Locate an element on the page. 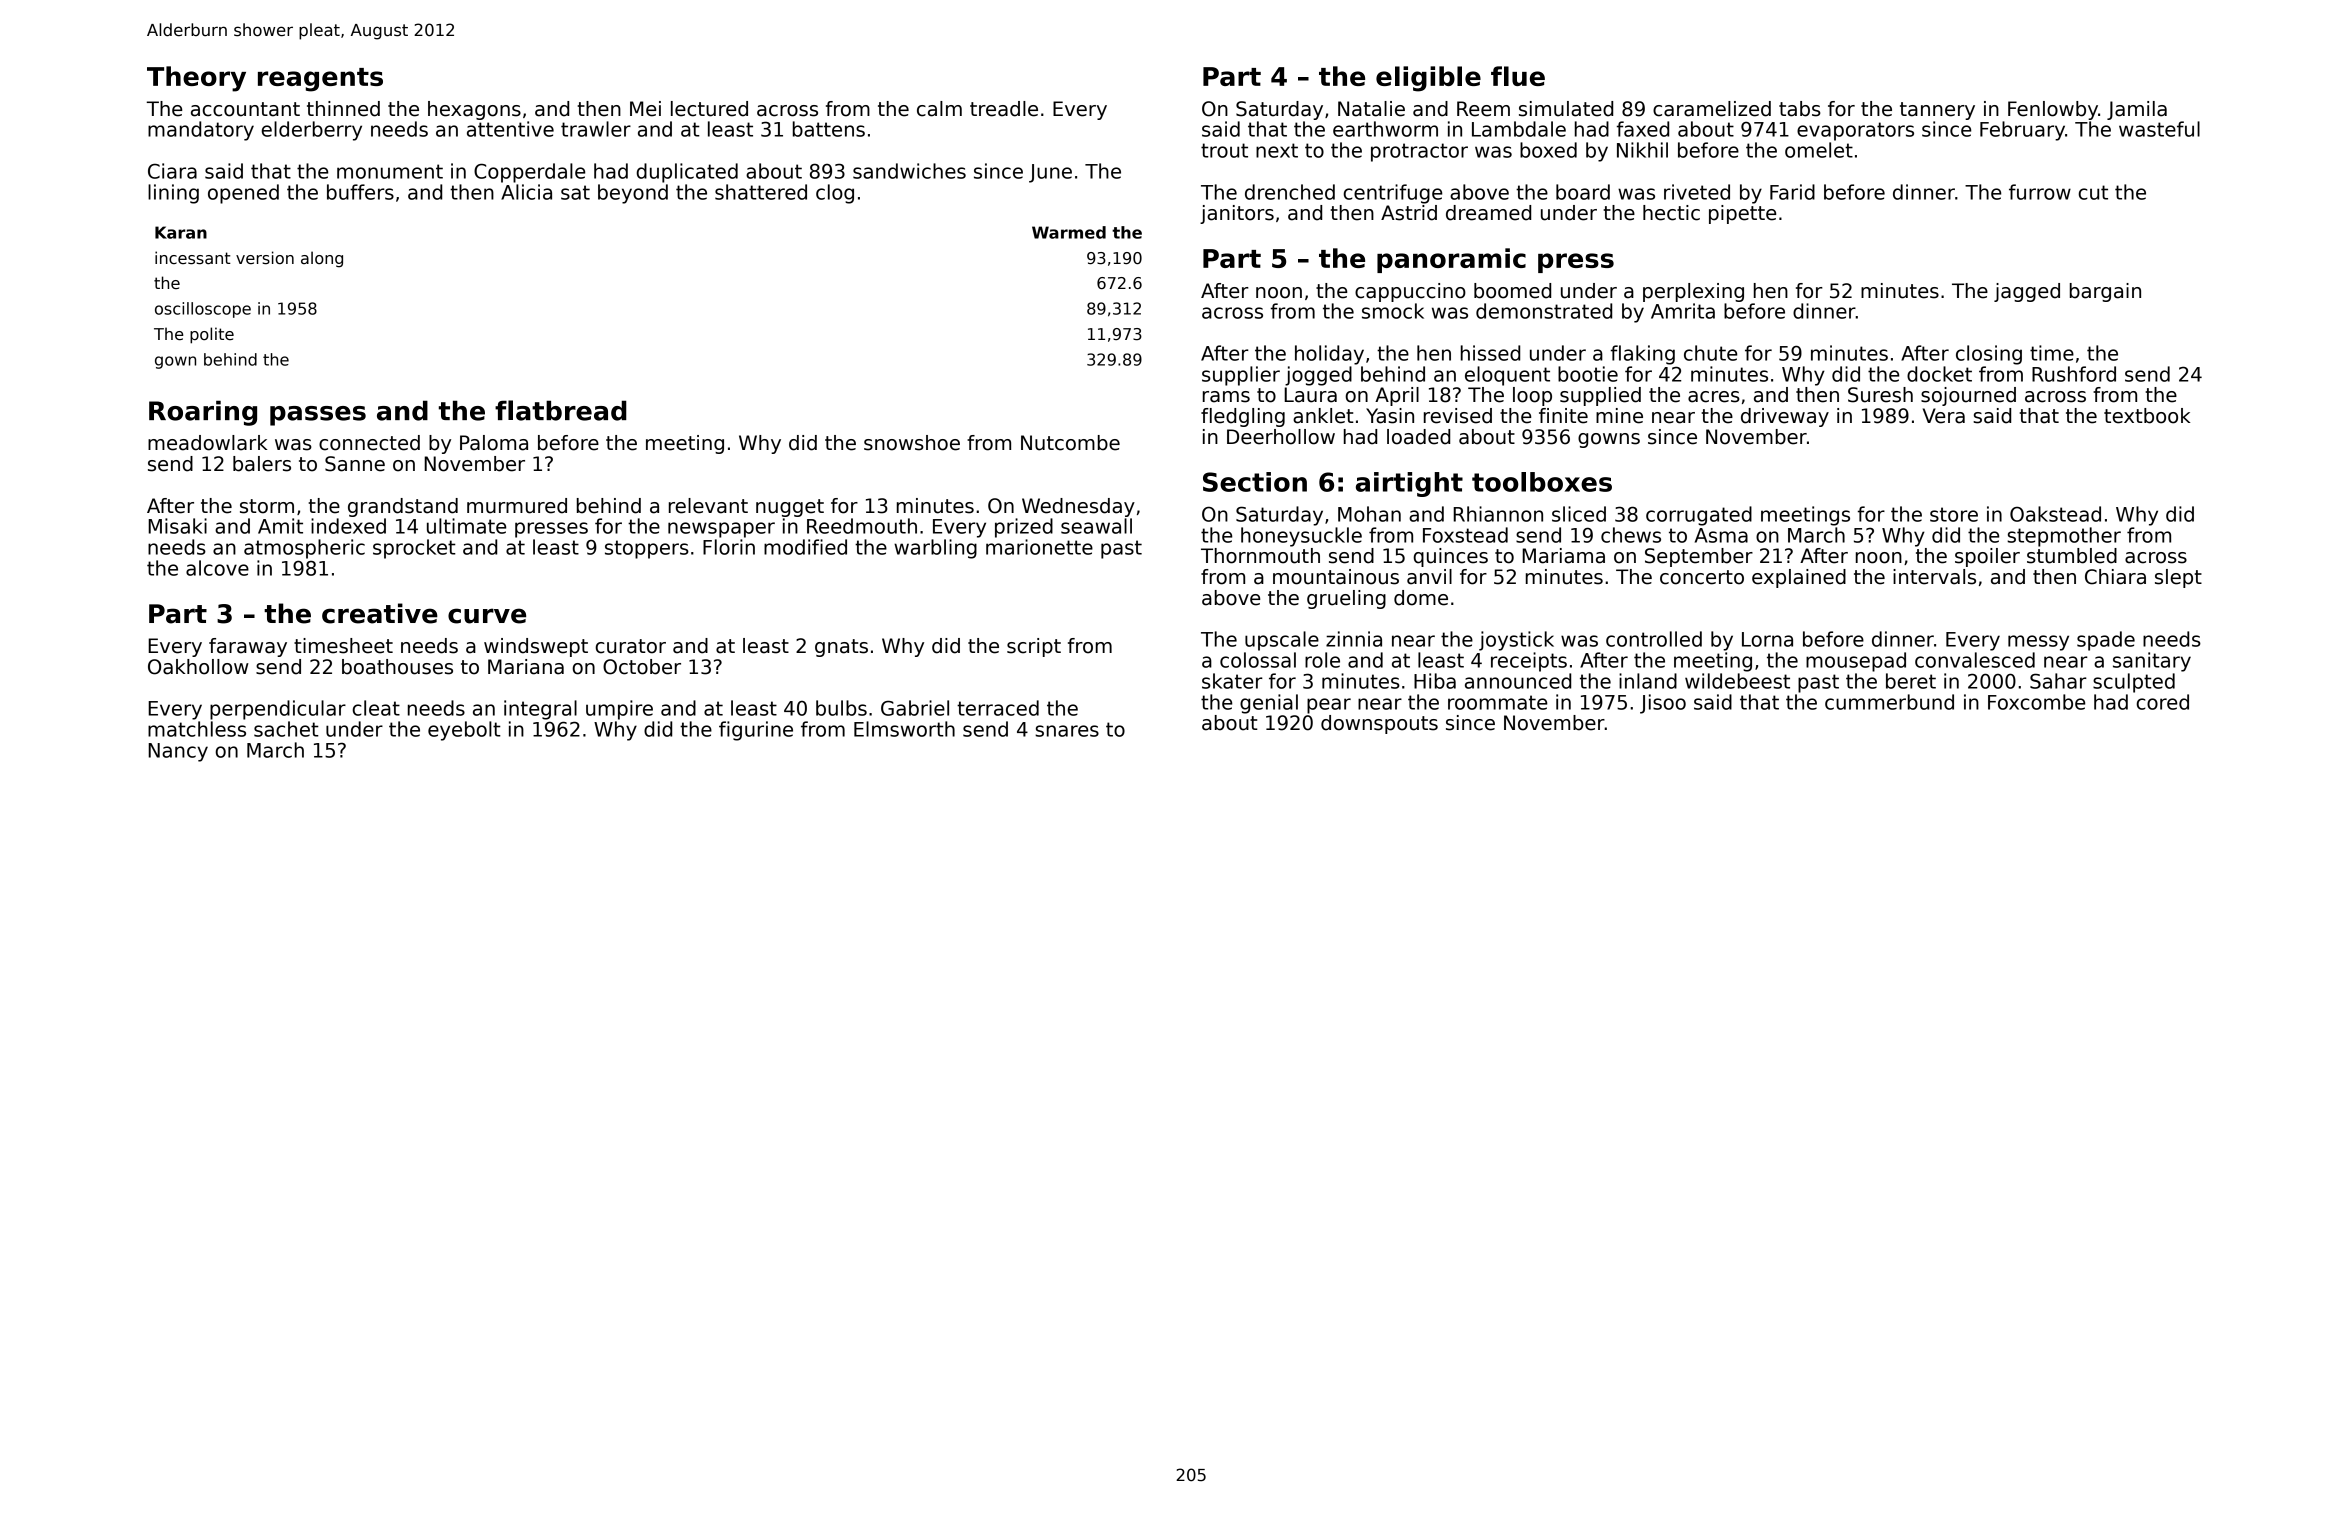 Image resolution: width=2351 pixels, height=1521 pixels. meadowlark is located at coordinates (207, 443).
